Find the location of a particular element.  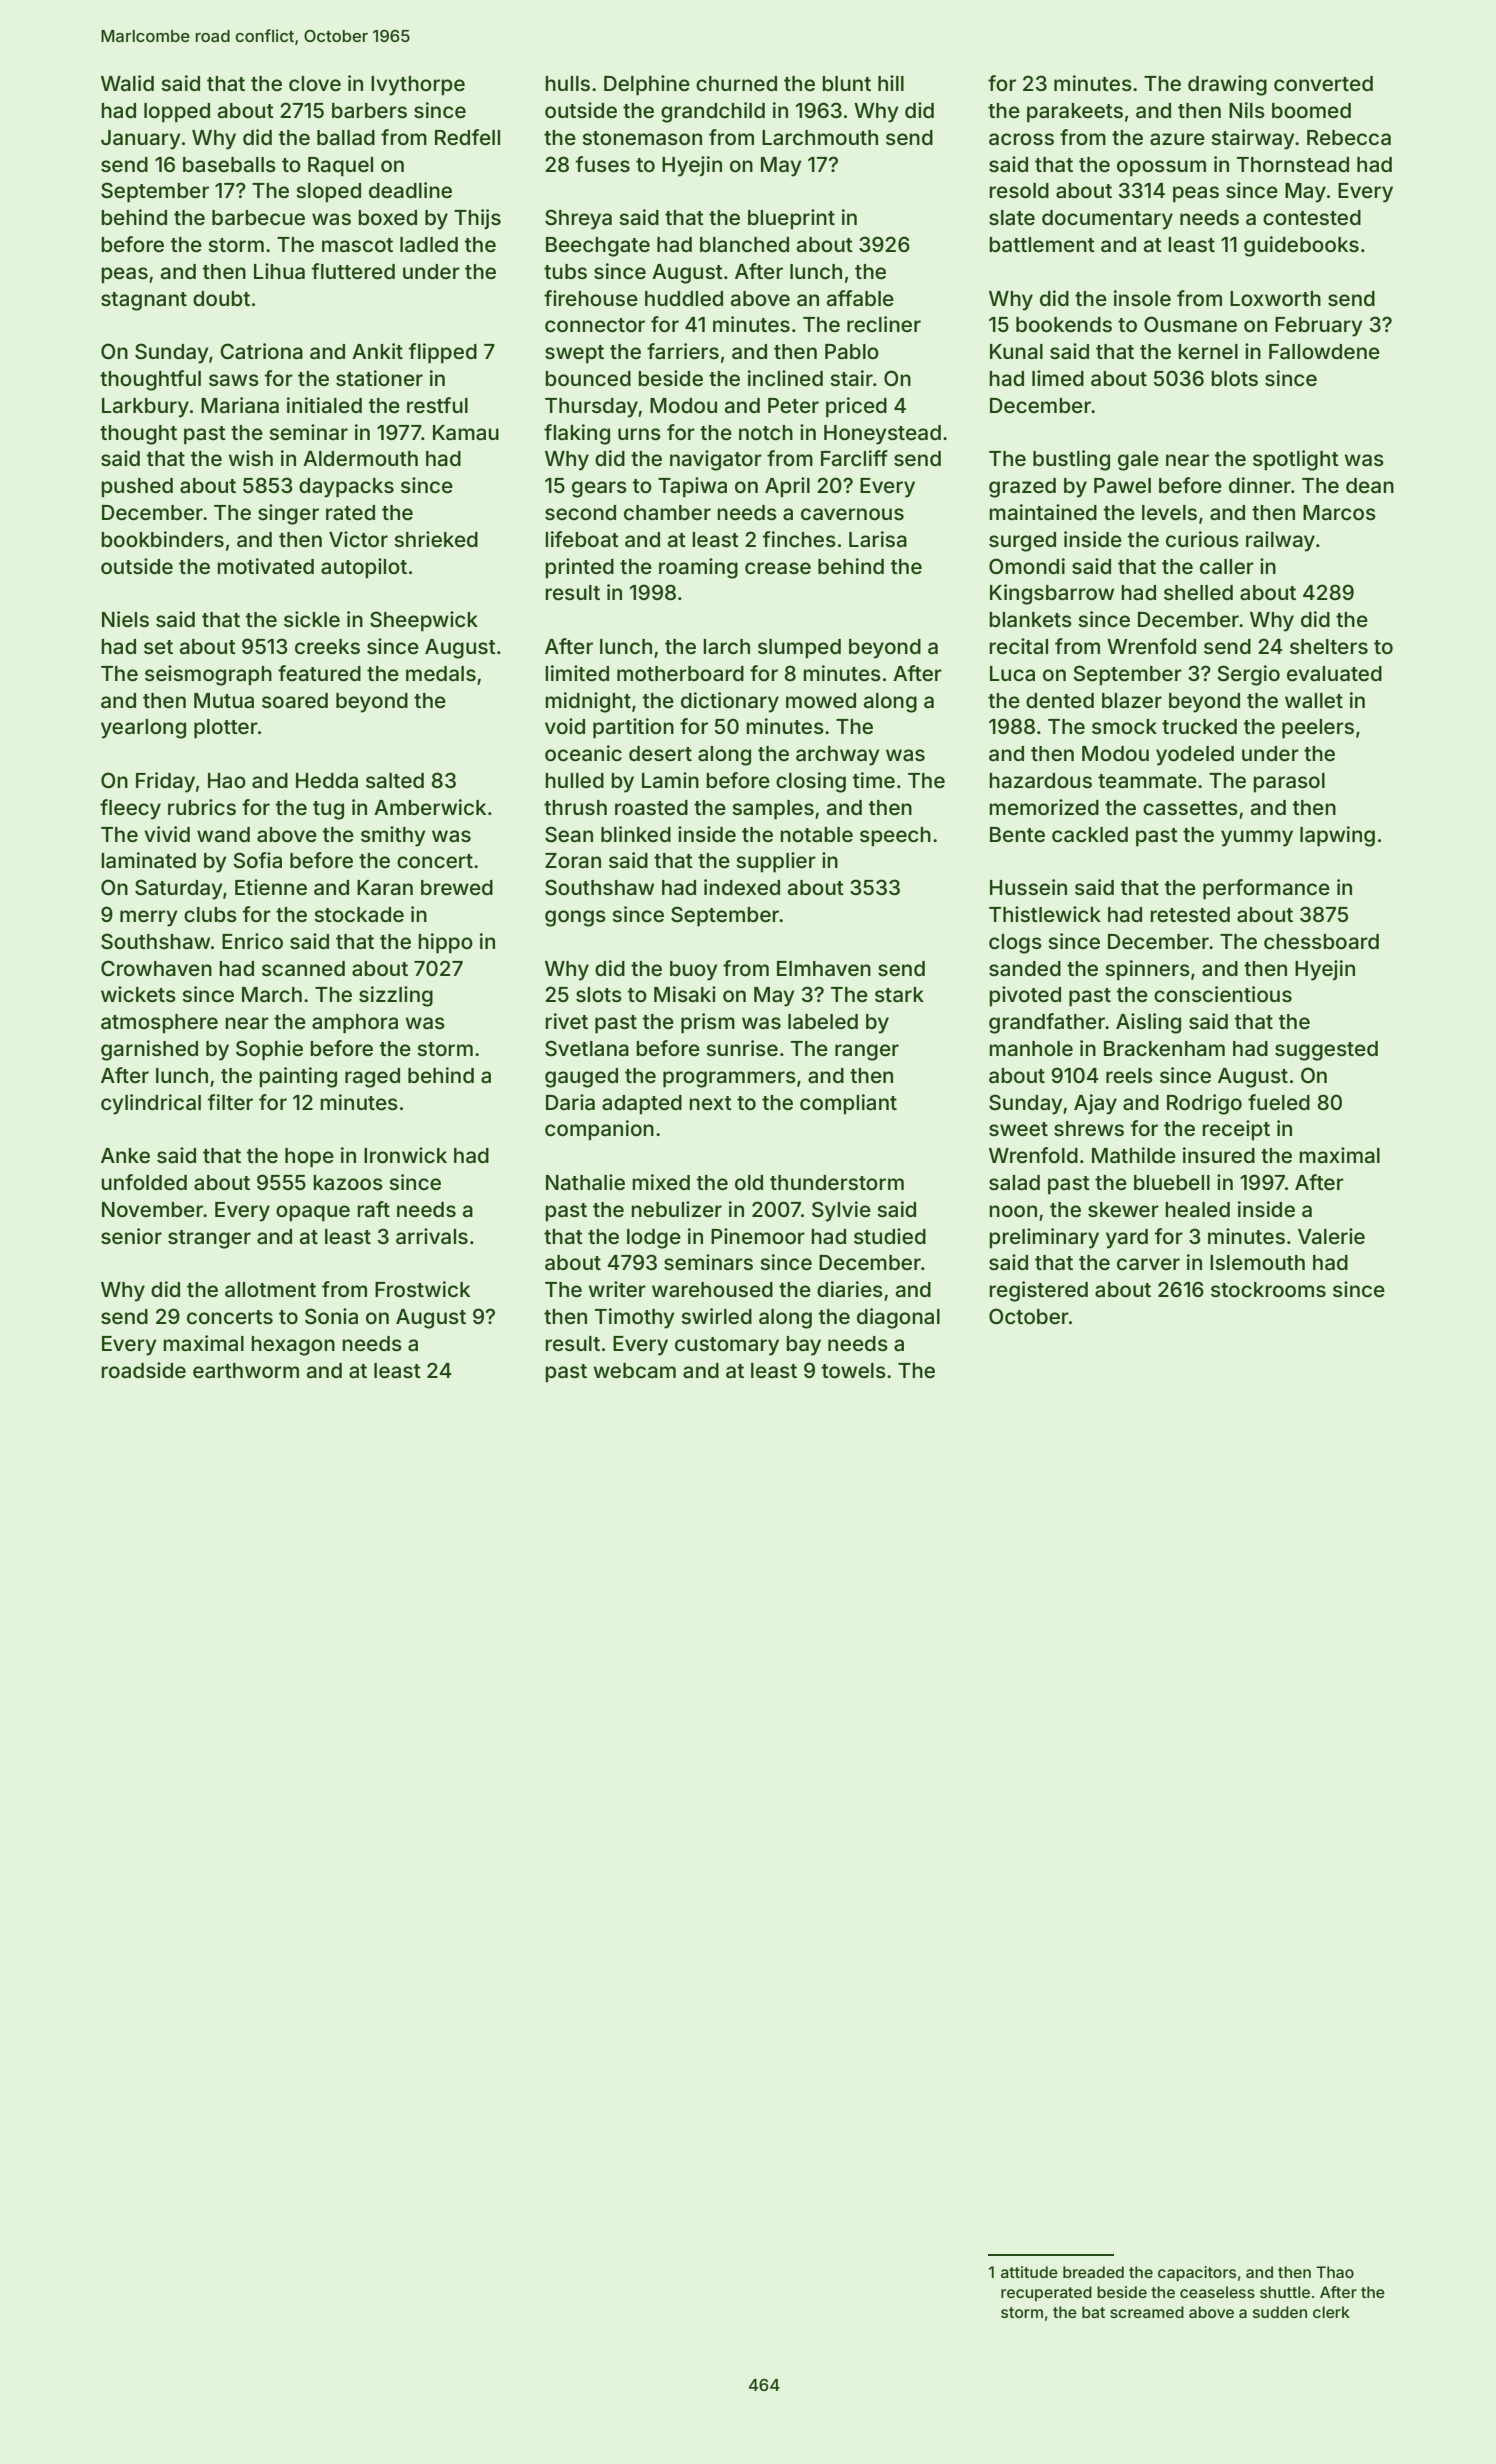

converted is located at coordinates (1323, 83).
